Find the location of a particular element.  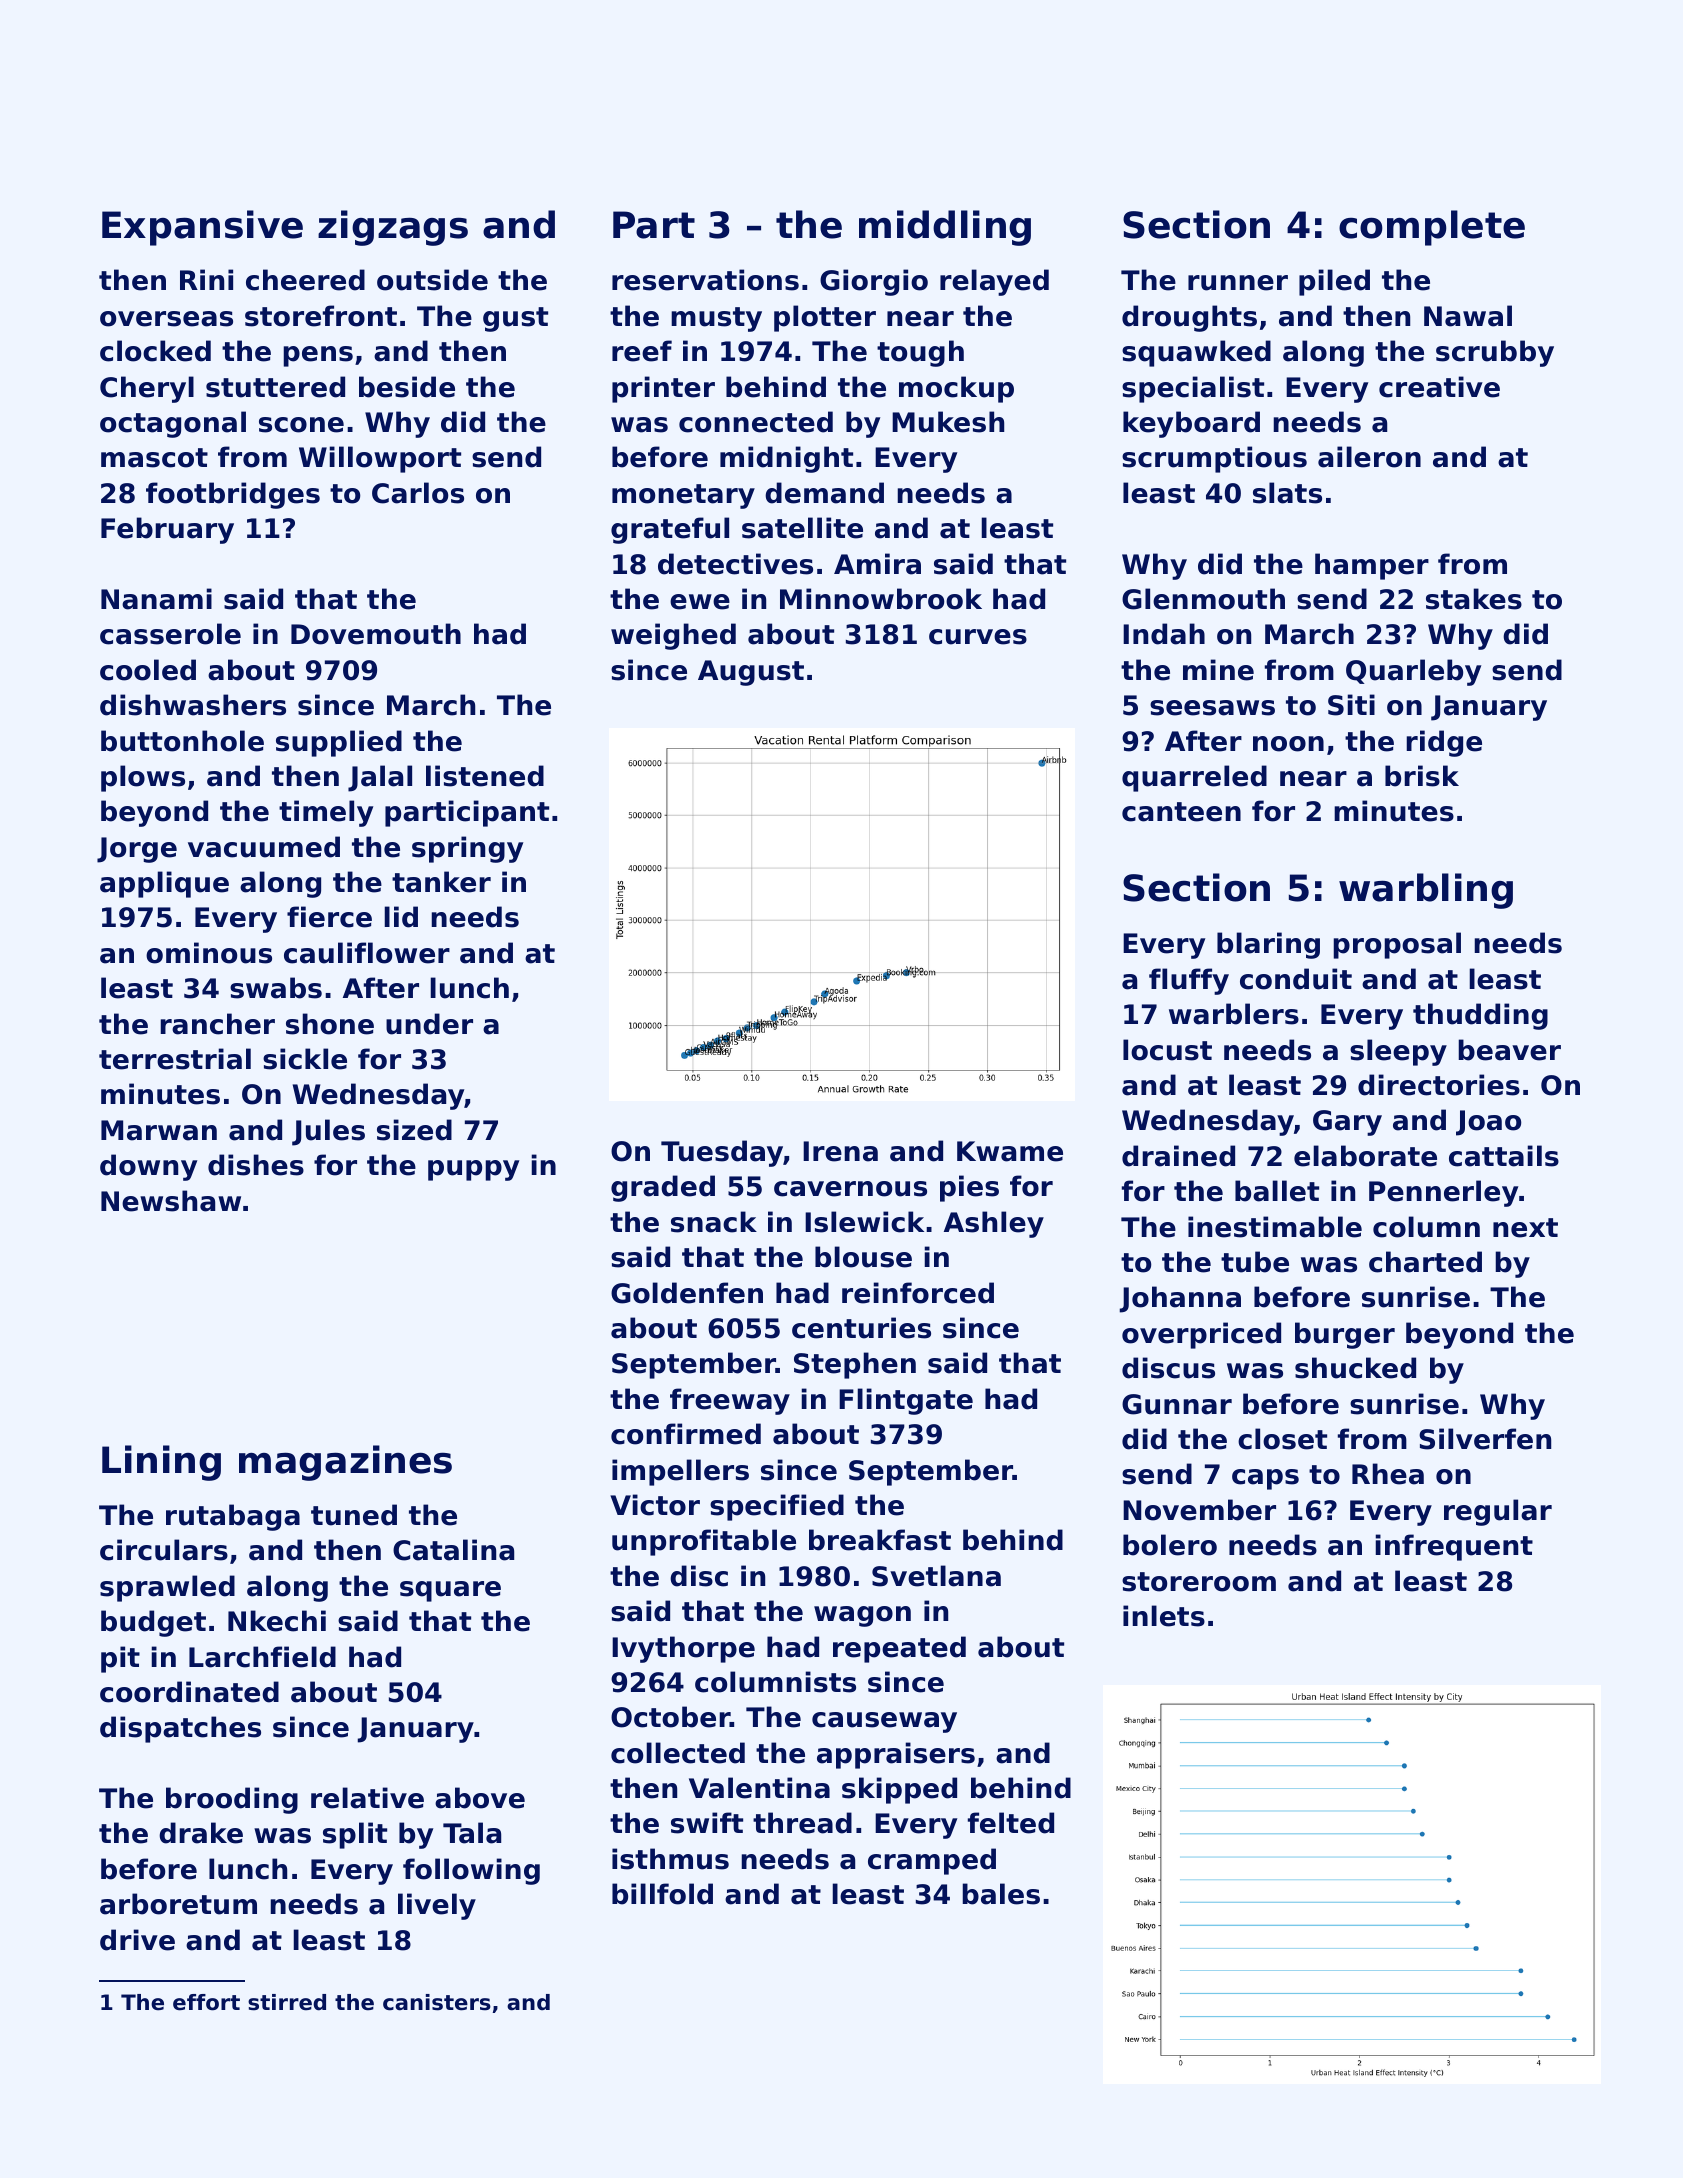

rancher is located at coordinates (217, 1024).
